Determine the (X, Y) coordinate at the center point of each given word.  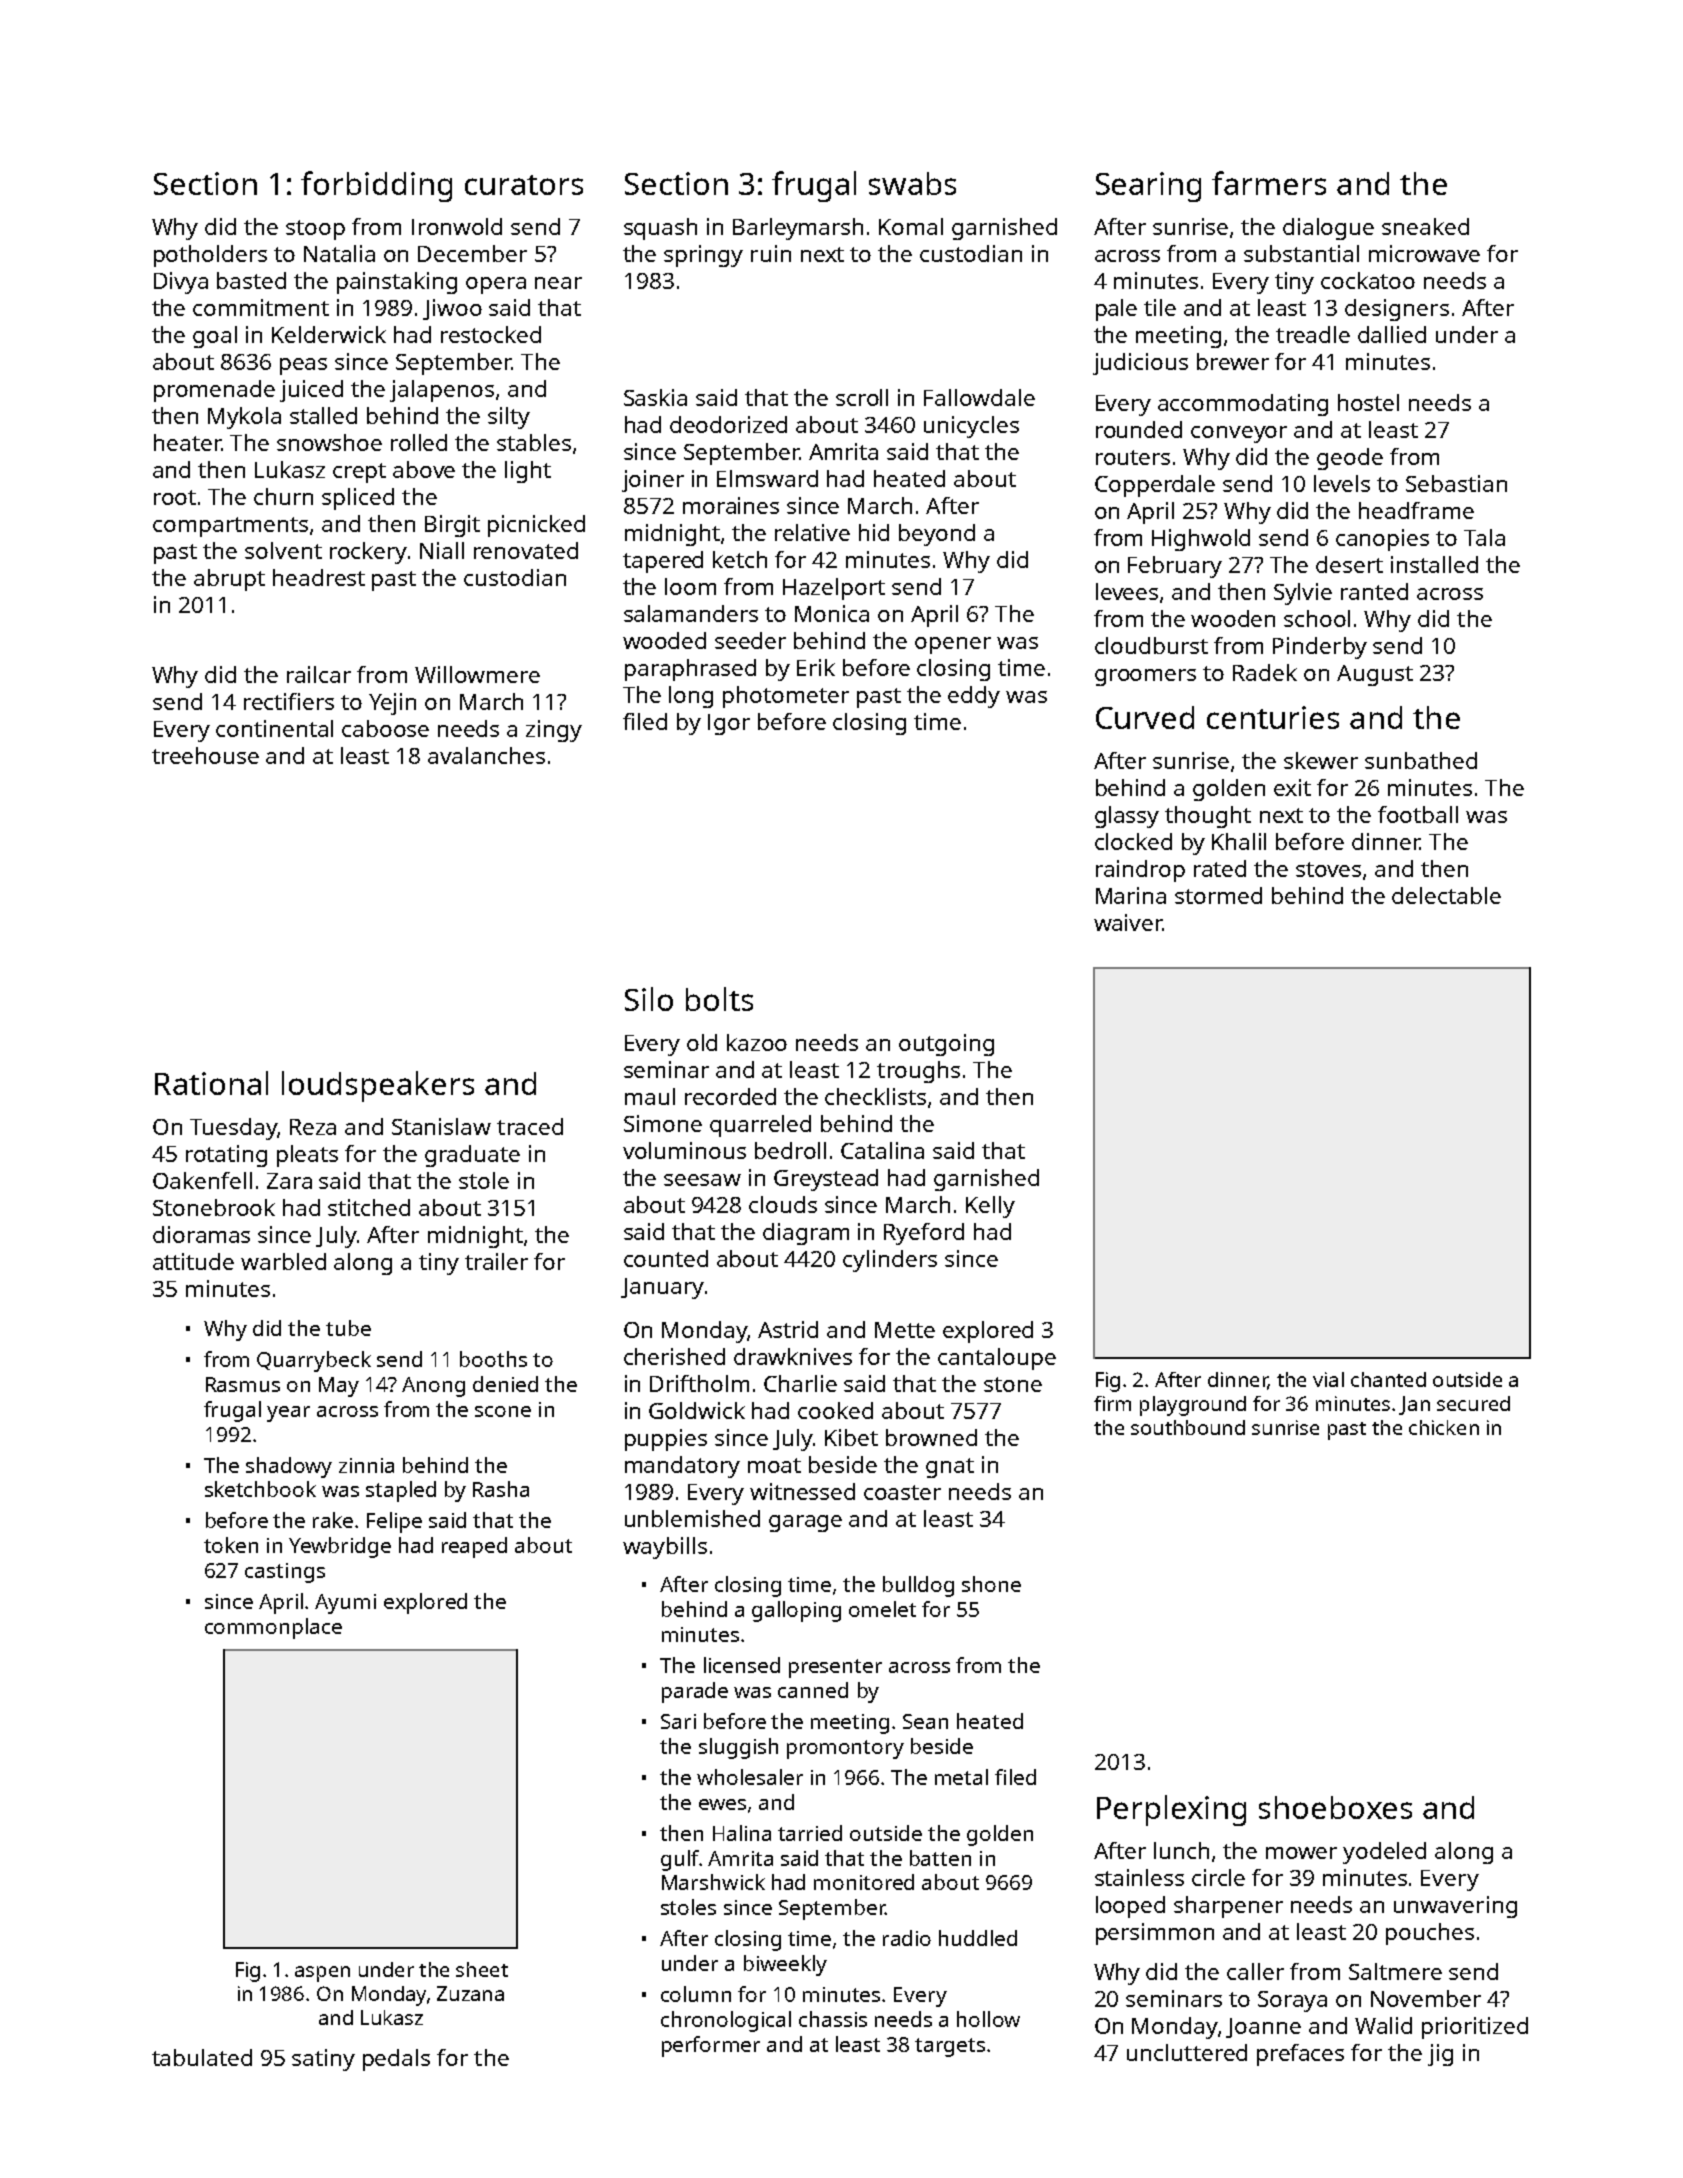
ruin (771, 253)
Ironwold (457, 226)
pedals (396, 2060)
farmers (1269, 183)
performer (711, 2046)
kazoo (757, 1042)
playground (1193, 1406)
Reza (313, 1127)
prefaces (1300, 2055)
